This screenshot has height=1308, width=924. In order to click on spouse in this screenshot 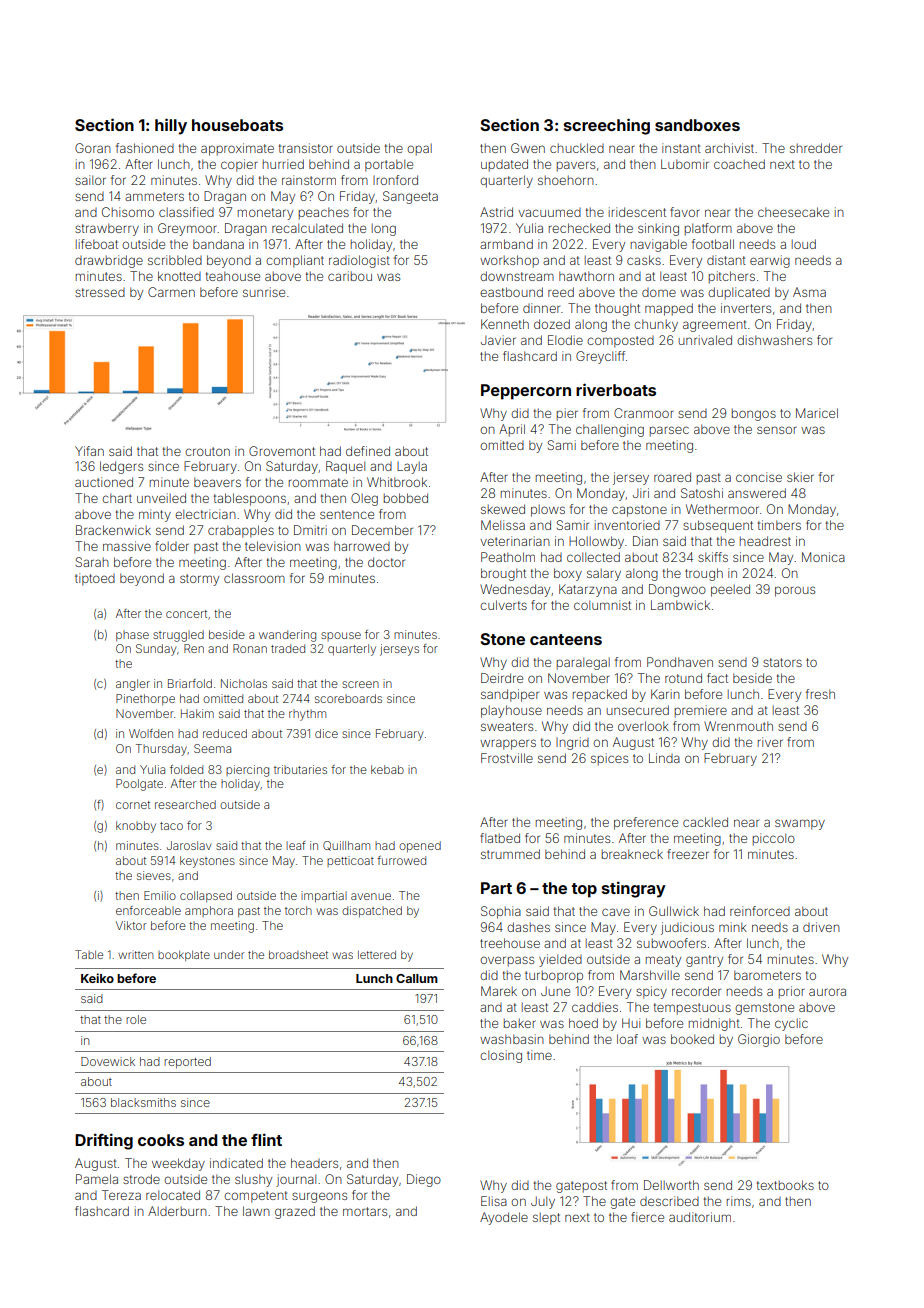, I will do `click(341, 636)`.
